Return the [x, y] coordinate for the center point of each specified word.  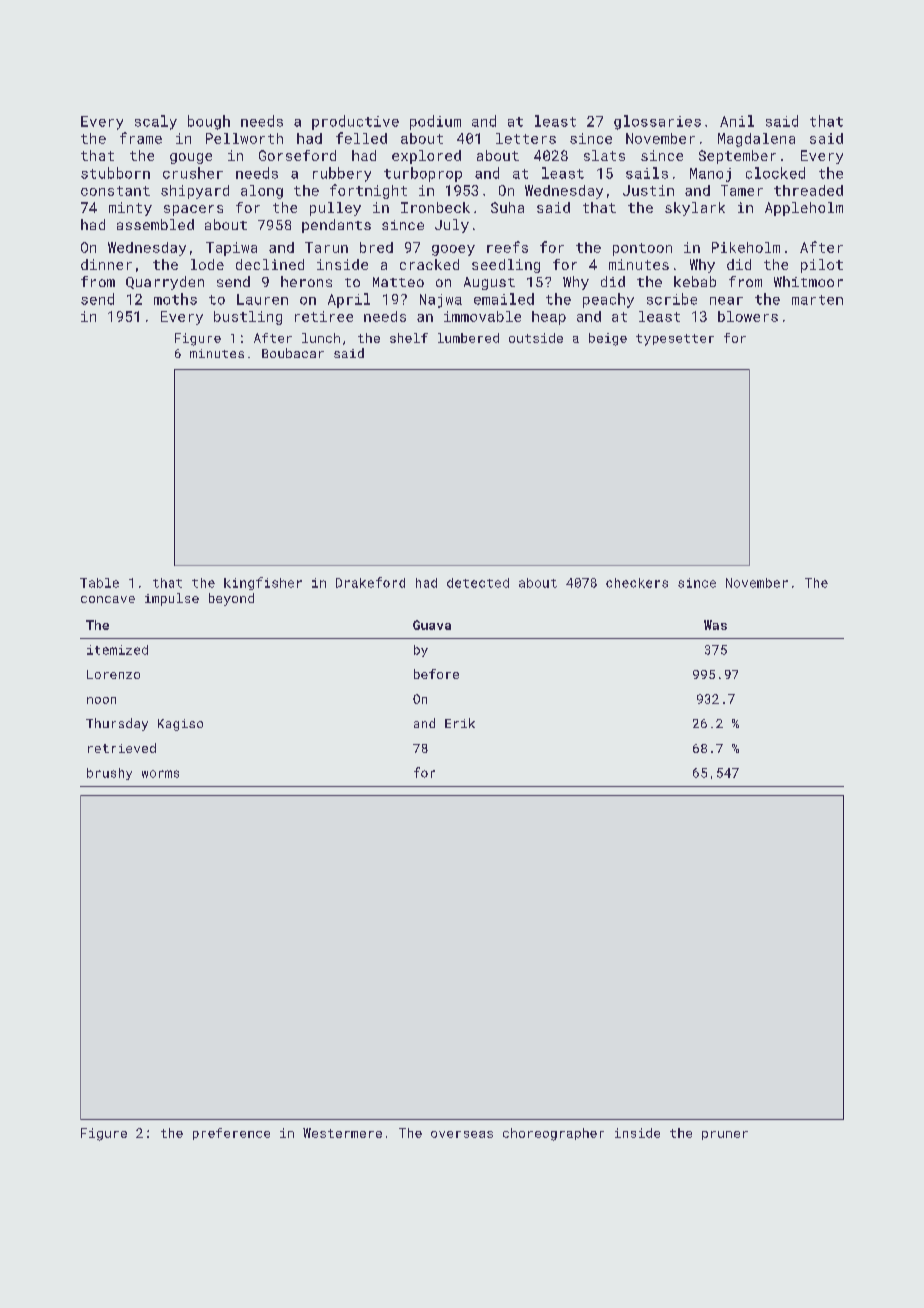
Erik [460, 723]
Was [715, 625]
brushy [109, 774]
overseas [462, 1134]
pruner [725, 1135]
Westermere [342, 1133]
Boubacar [293, 353]
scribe [672, 299]
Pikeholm [746, 247]
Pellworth [244, 138]
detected [478, 583]
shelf [409, 338]
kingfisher [263, 583]
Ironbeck [435, 207]
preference [231, 1134]
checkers [637, 583]
